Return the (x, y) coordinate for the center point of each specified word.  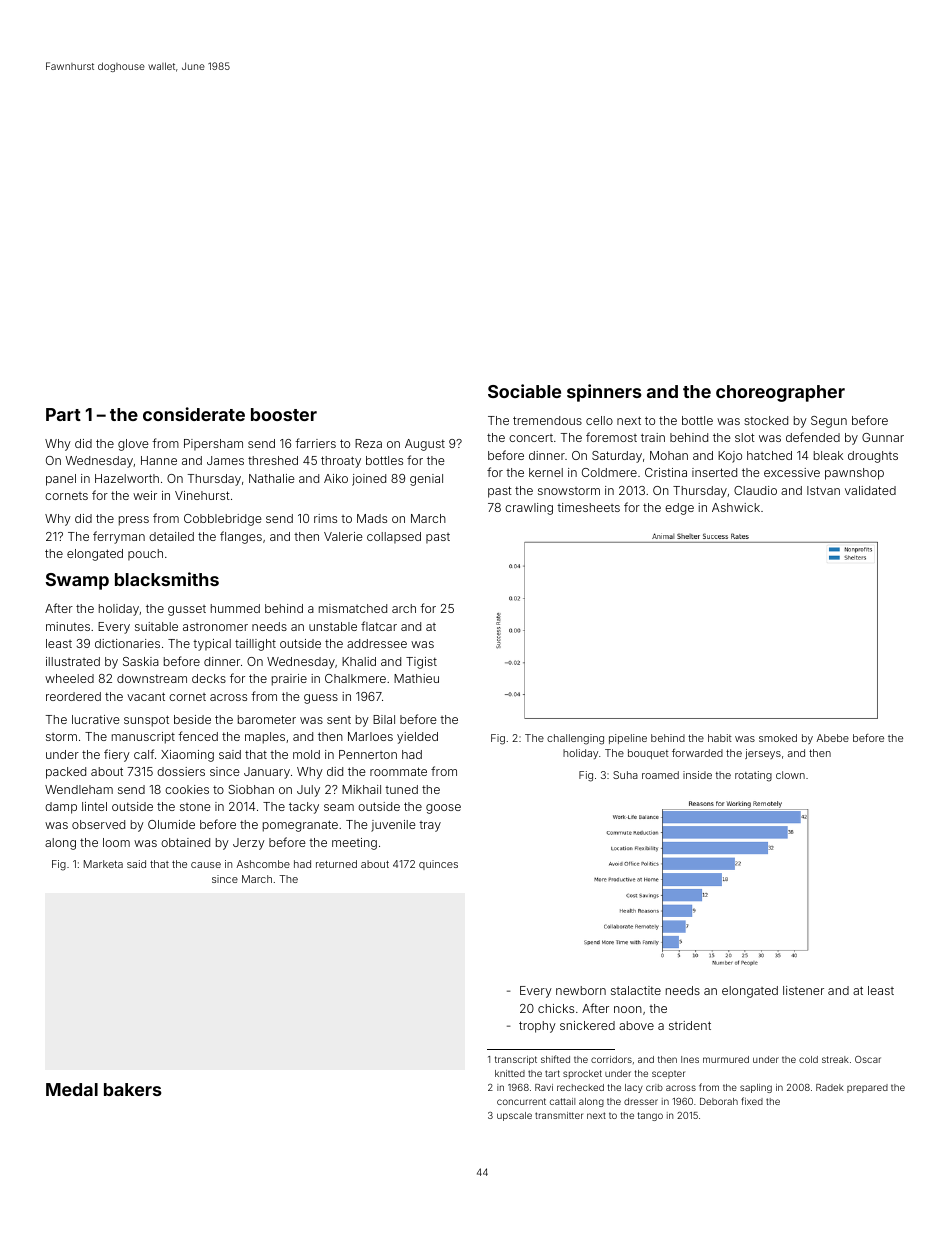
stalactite (636, 990)
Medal (72, 1089)
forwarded (697, 753)
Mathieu (416, 678)
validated (870, 490)
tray (430, 826)
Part (63, 414)
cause (206, 865)
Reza (368, 443)
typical (212, 645)
